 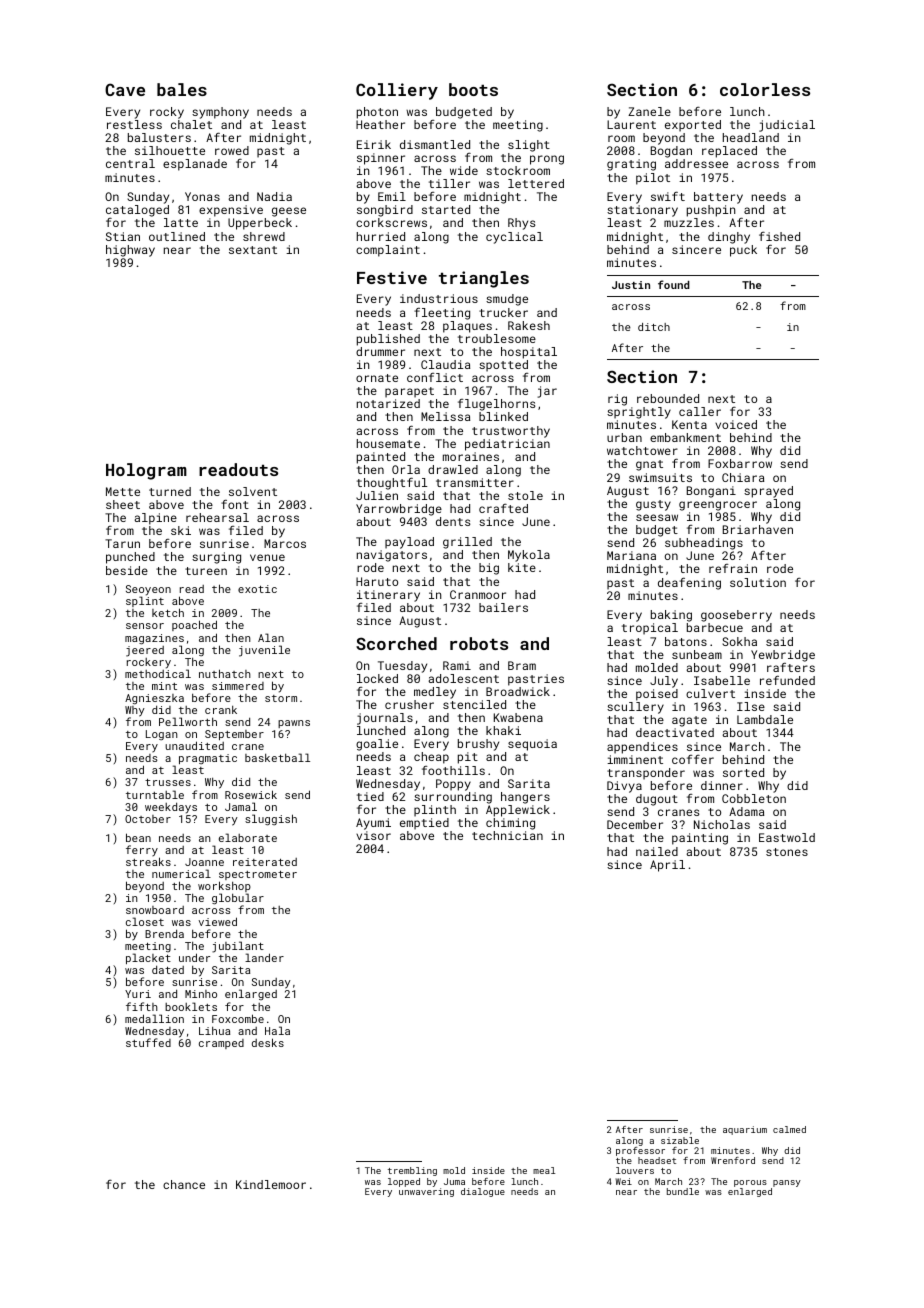 What do you see at coordinates (779, 236) in the screenshot?
I see `fished` at bounding box center [779, 236].
